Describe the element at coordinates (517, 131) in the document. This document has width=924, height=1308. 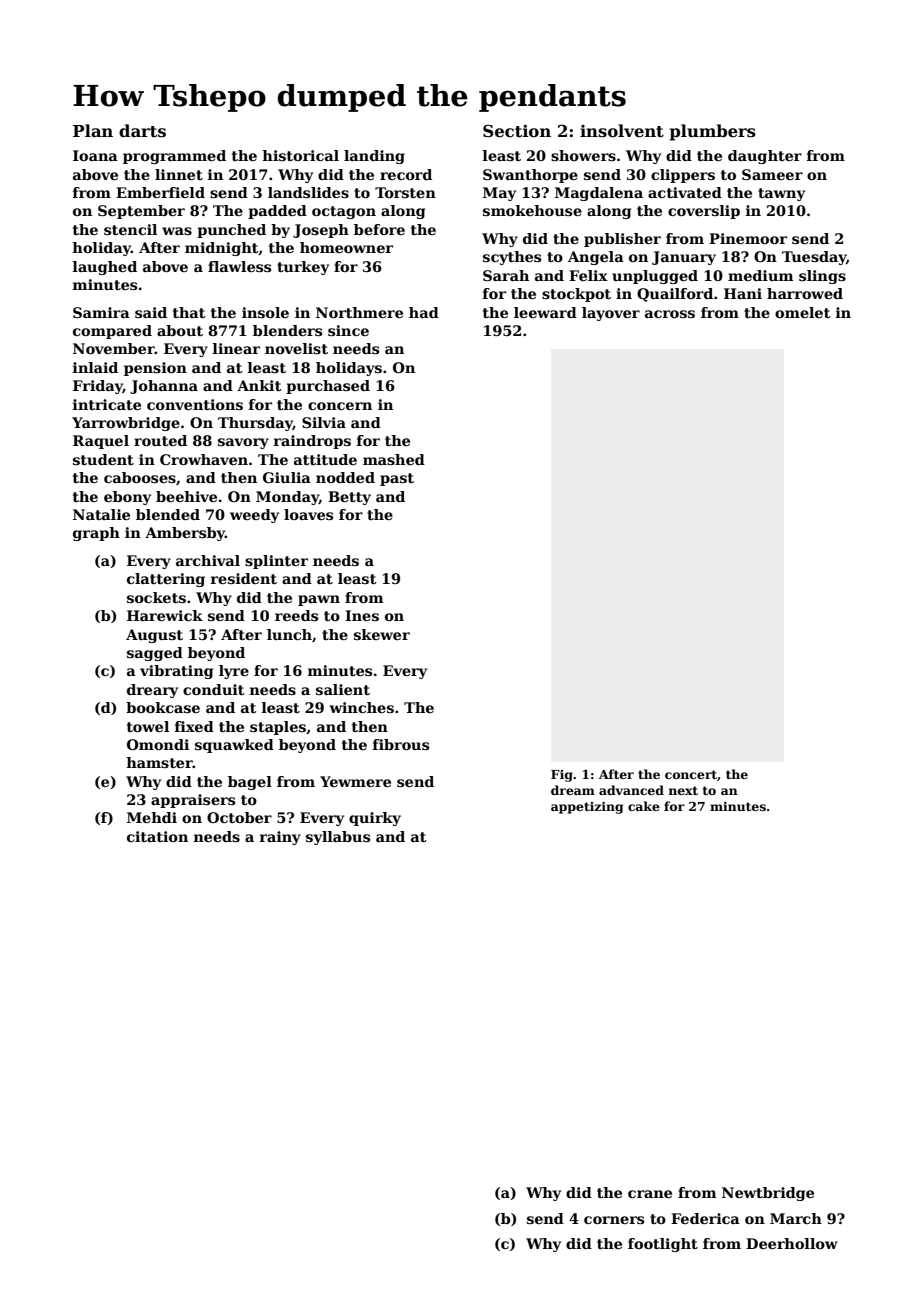
I see `Section` at that location.
